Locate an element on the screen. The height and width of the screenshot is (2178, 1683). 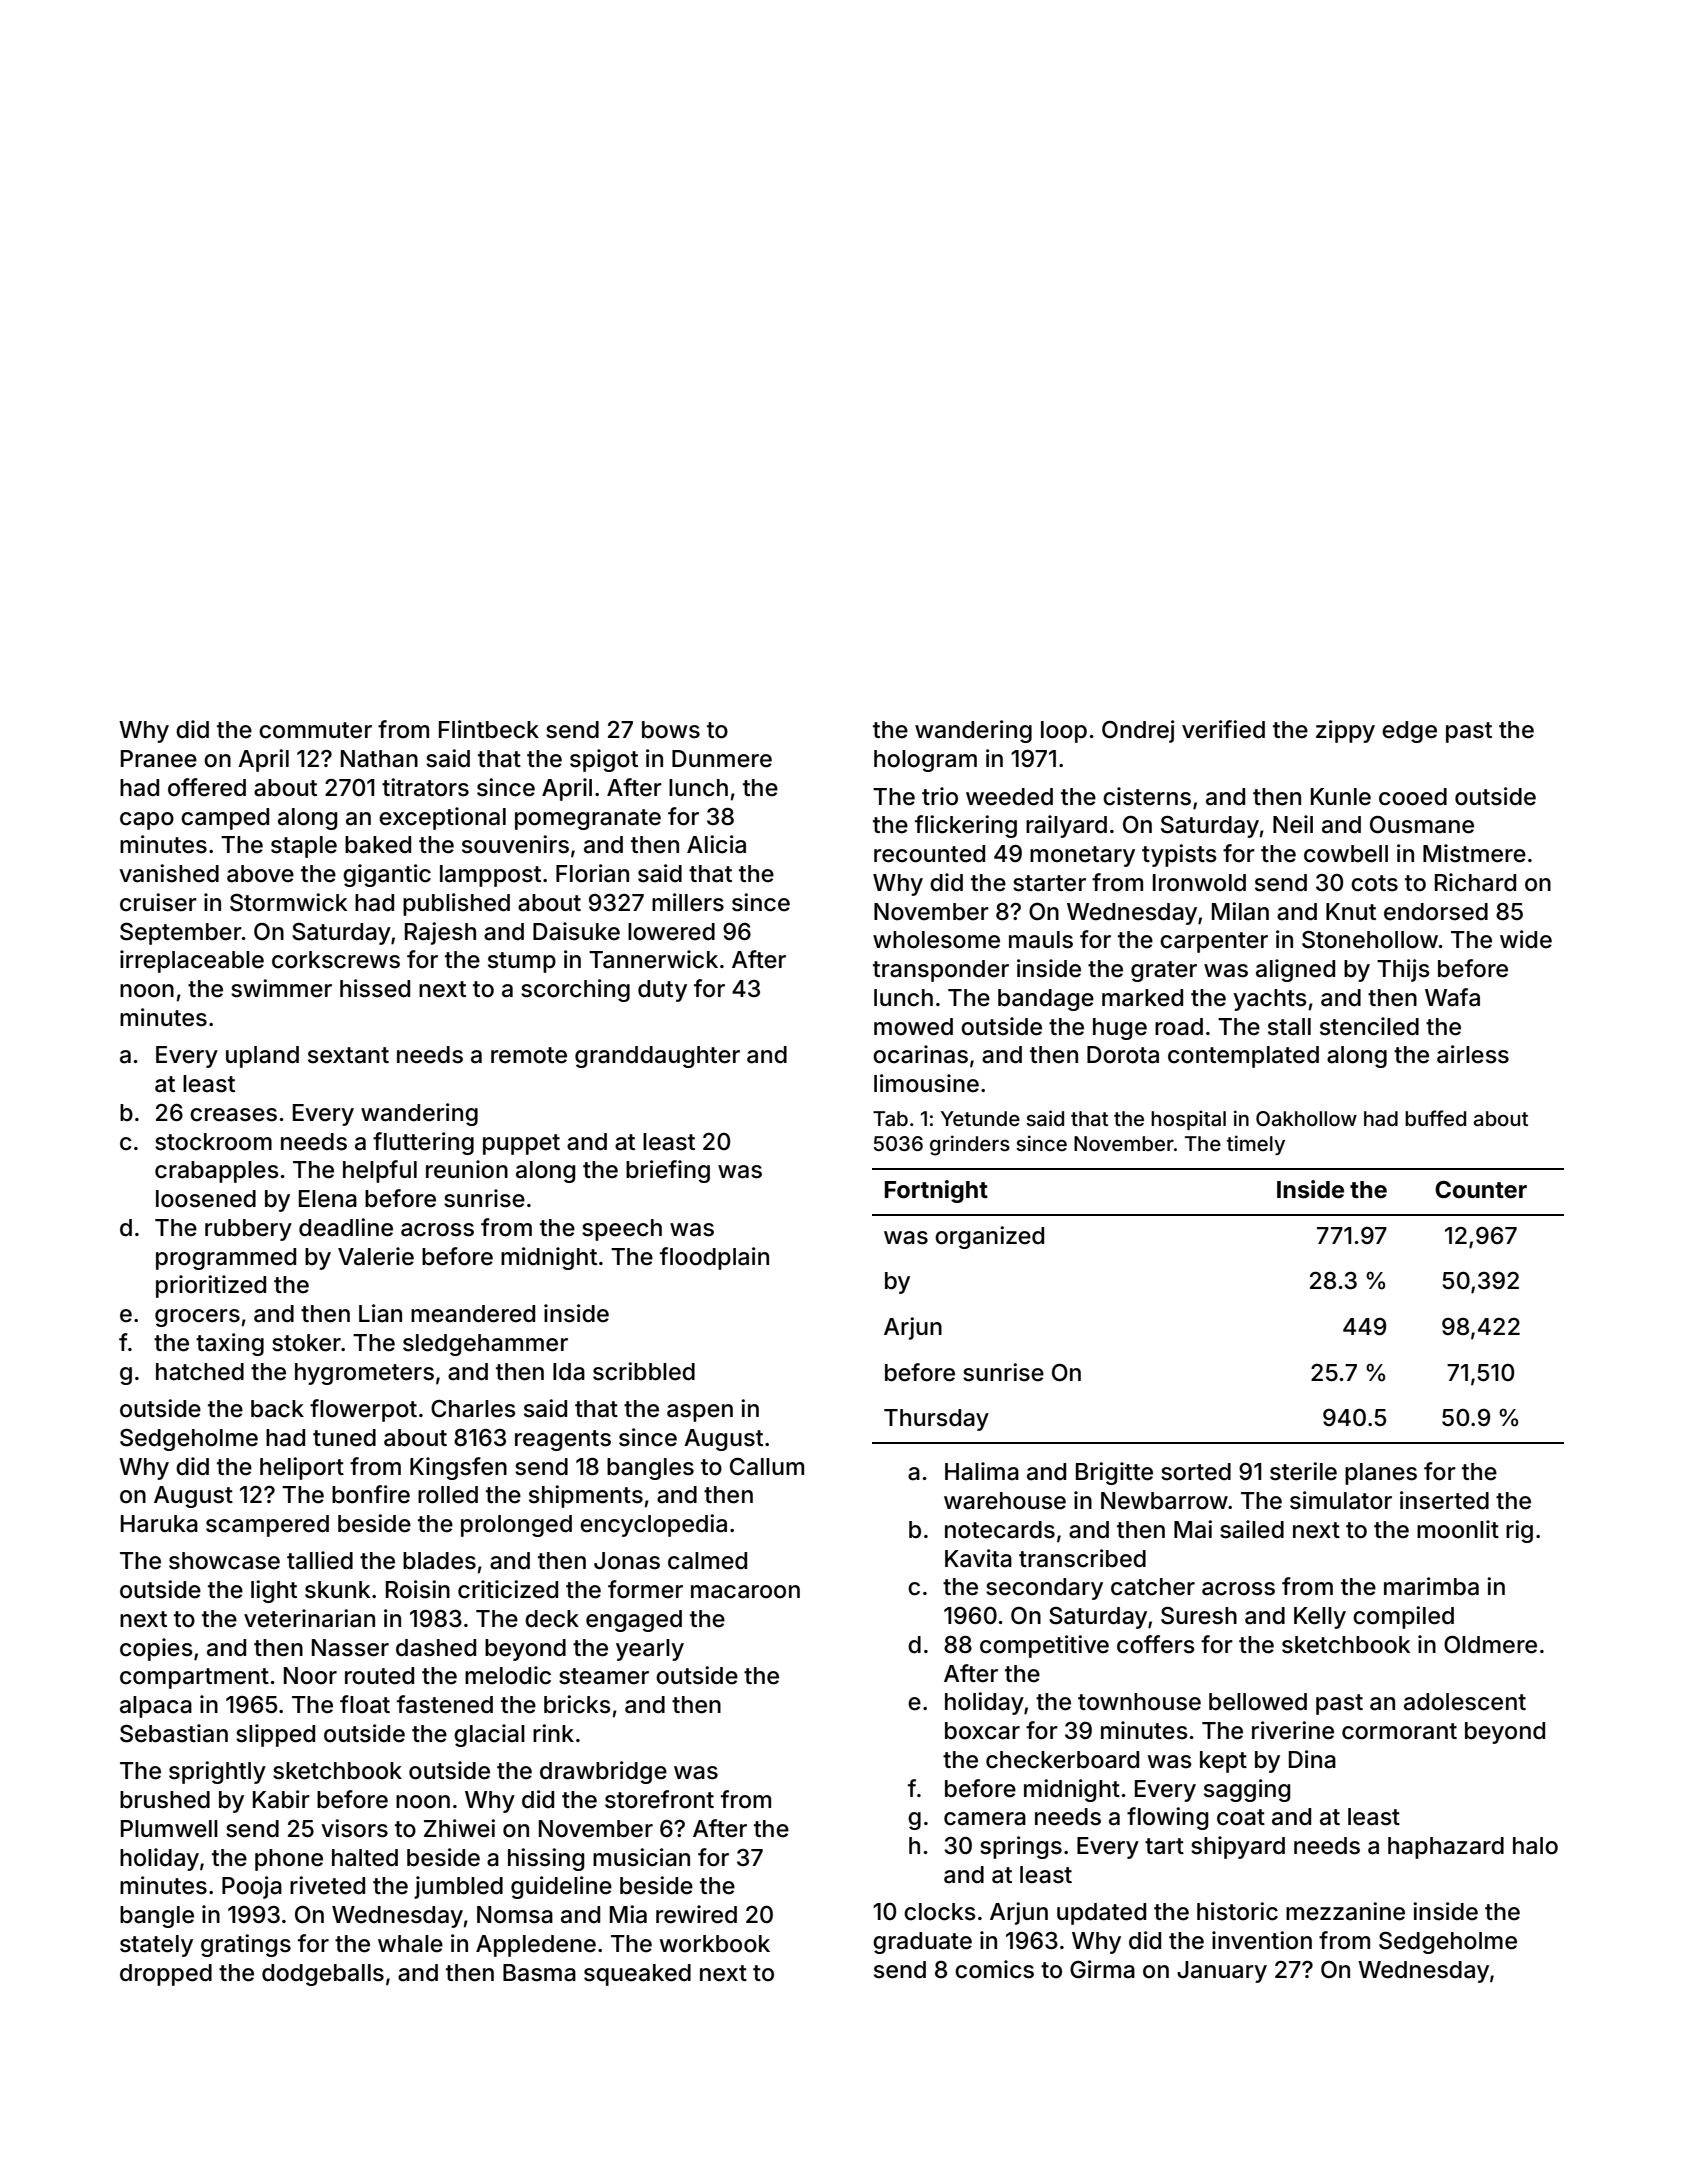
Oakhollow is located at coordinates (1306, 1118).
